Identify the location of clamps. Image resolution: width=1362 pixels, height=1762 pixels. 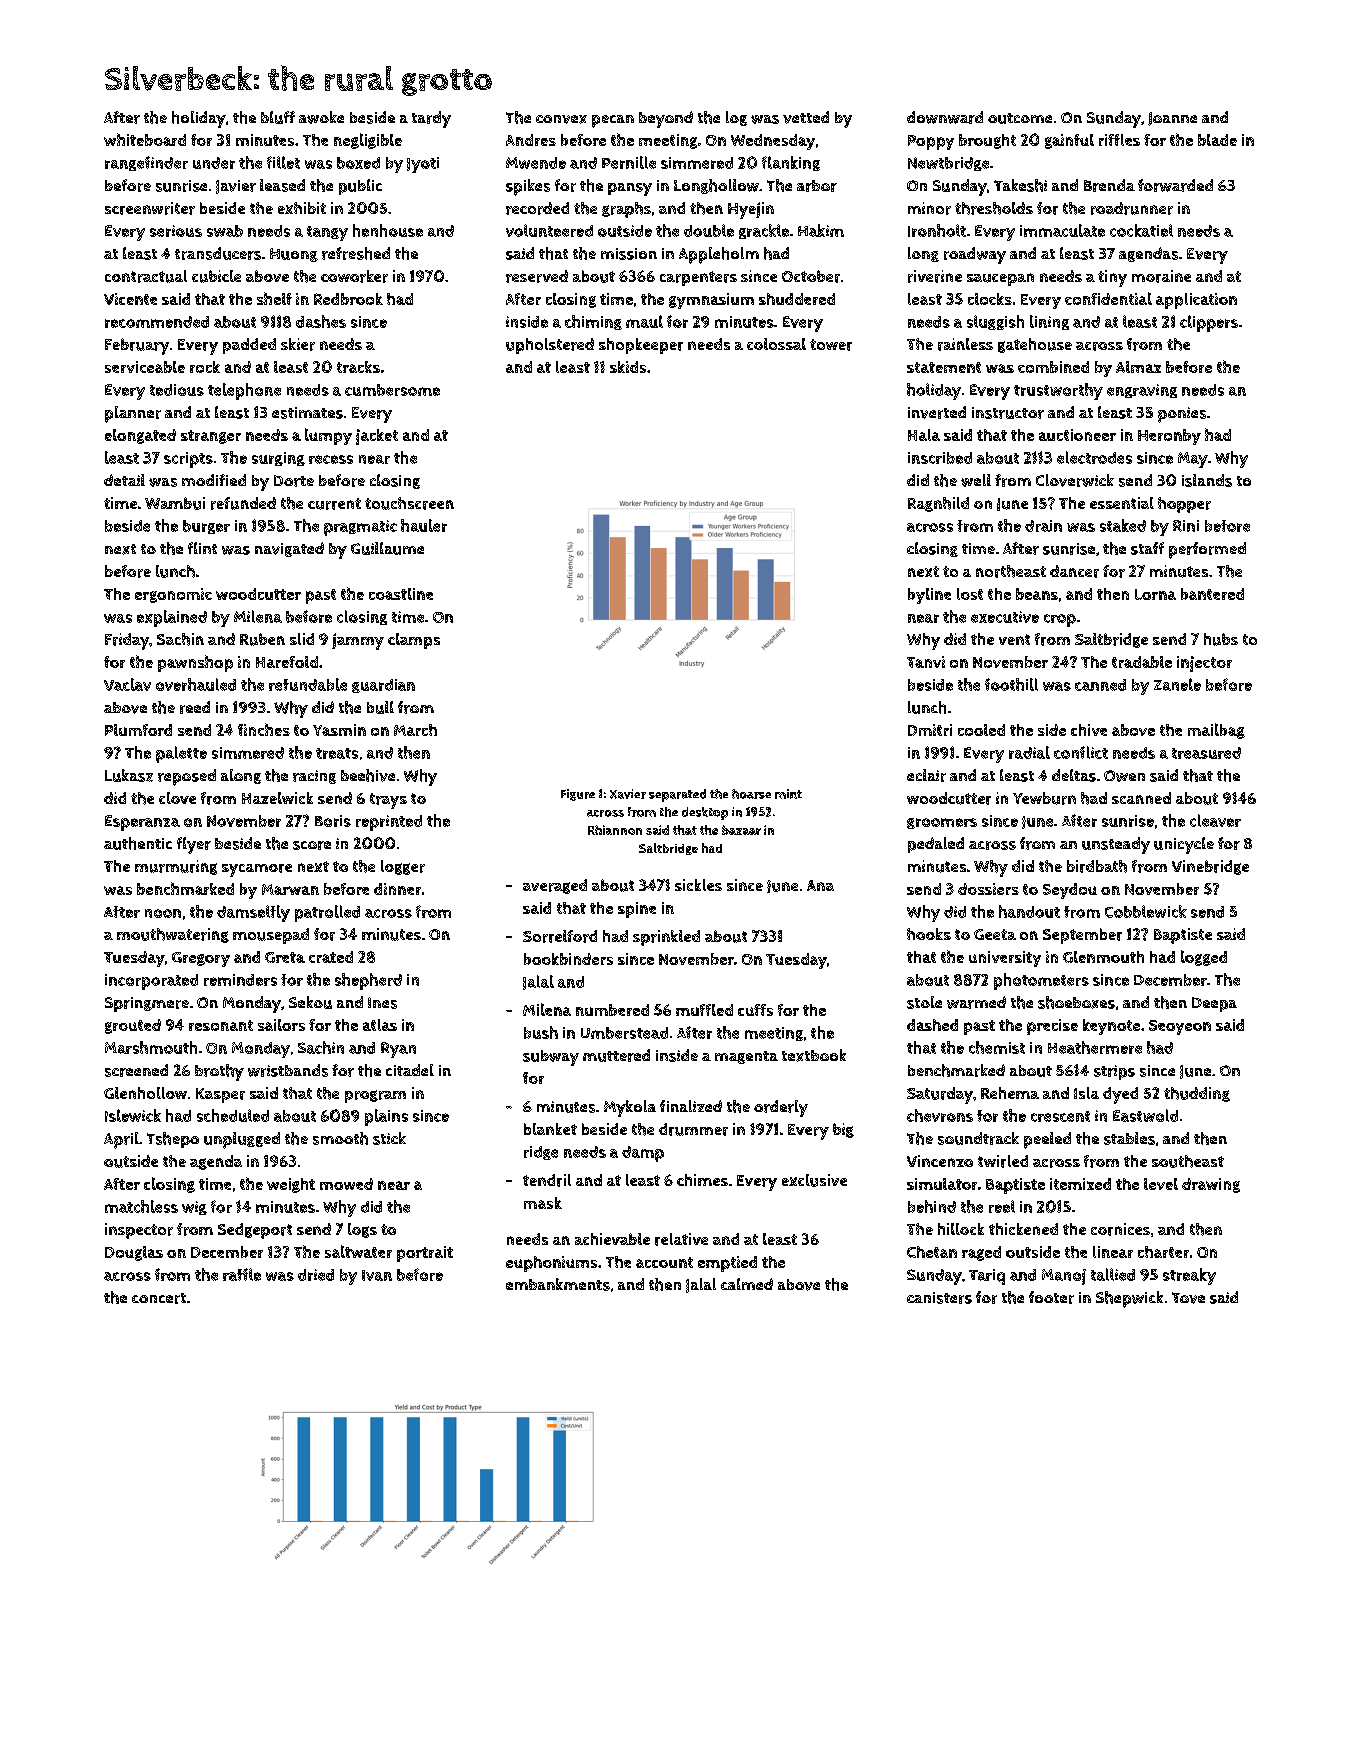
(414, 641).
